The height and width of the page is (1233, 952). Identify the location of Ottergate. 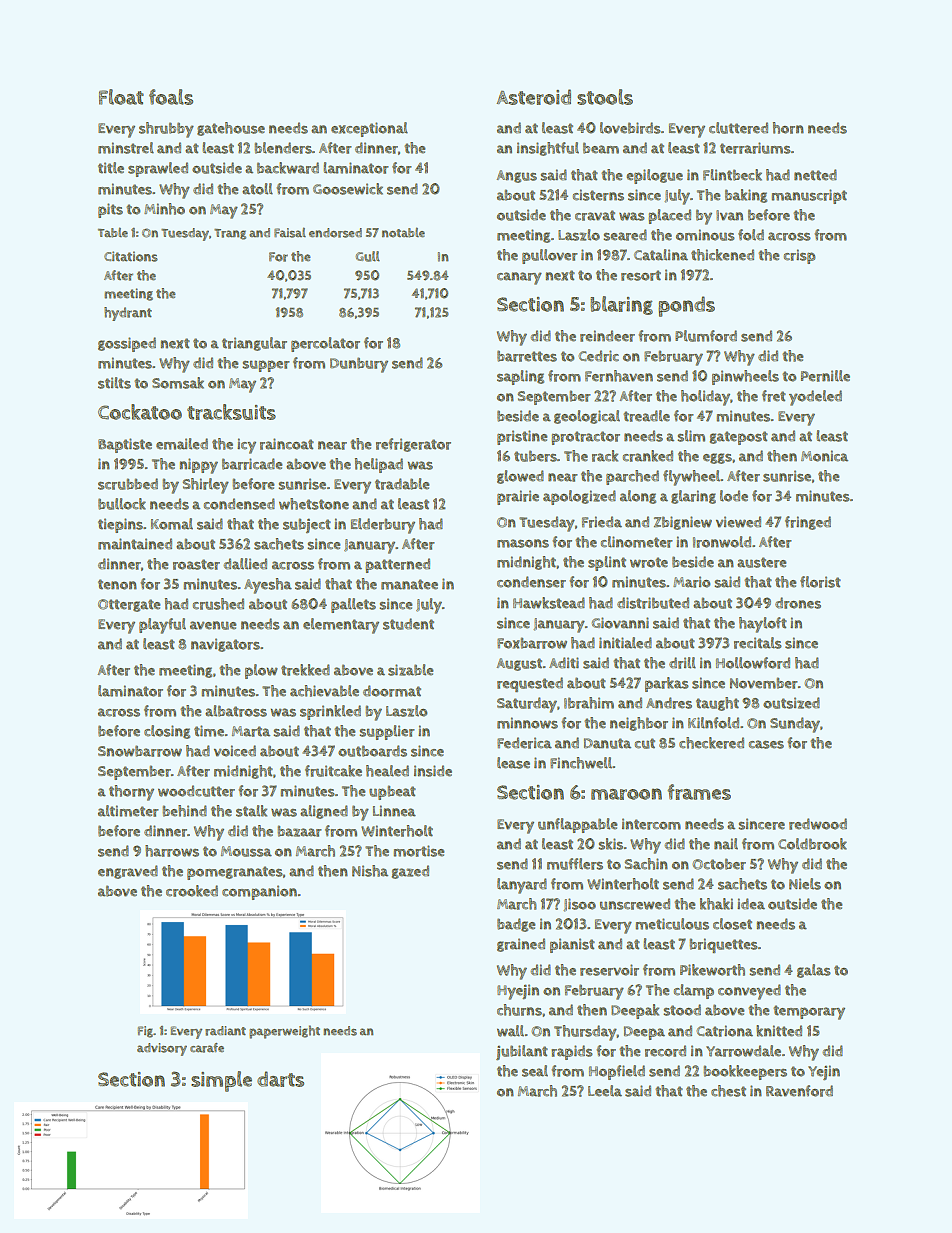
(129, 605).
